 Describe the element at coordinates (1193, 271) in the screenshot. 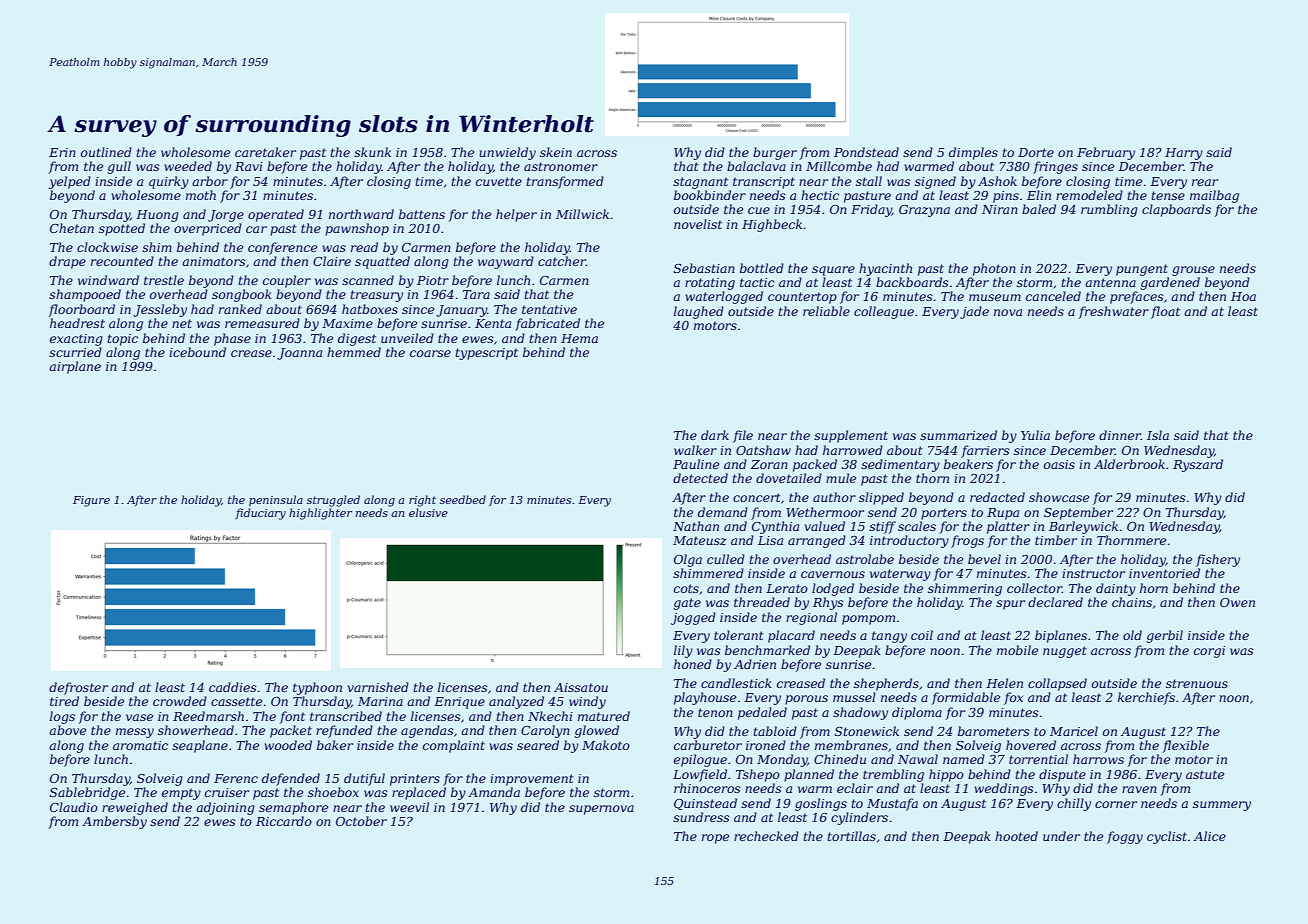

I see `grouse` at that location.
